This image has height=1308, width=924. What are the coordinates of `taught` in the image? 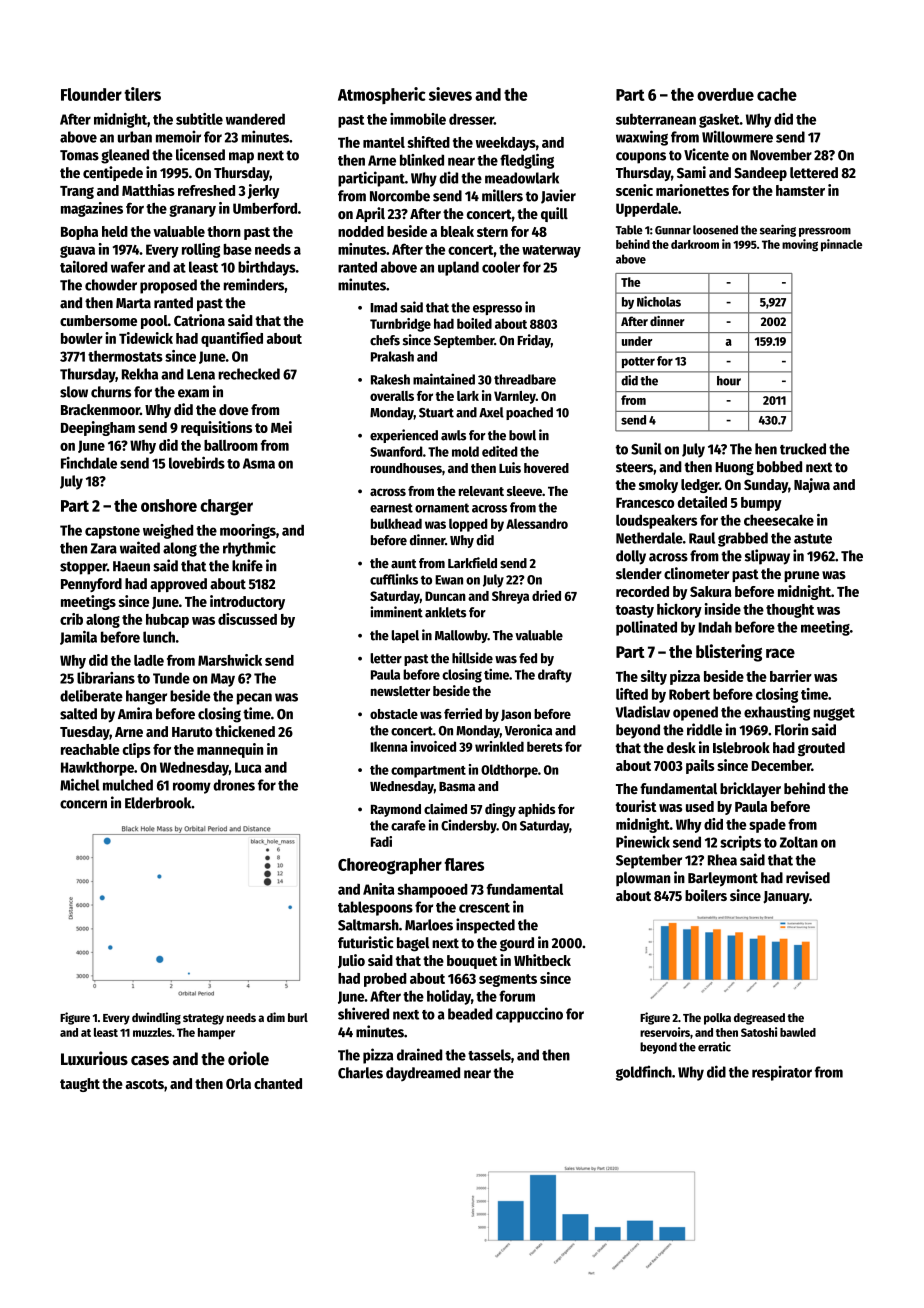 It's located at (80, 1085).
